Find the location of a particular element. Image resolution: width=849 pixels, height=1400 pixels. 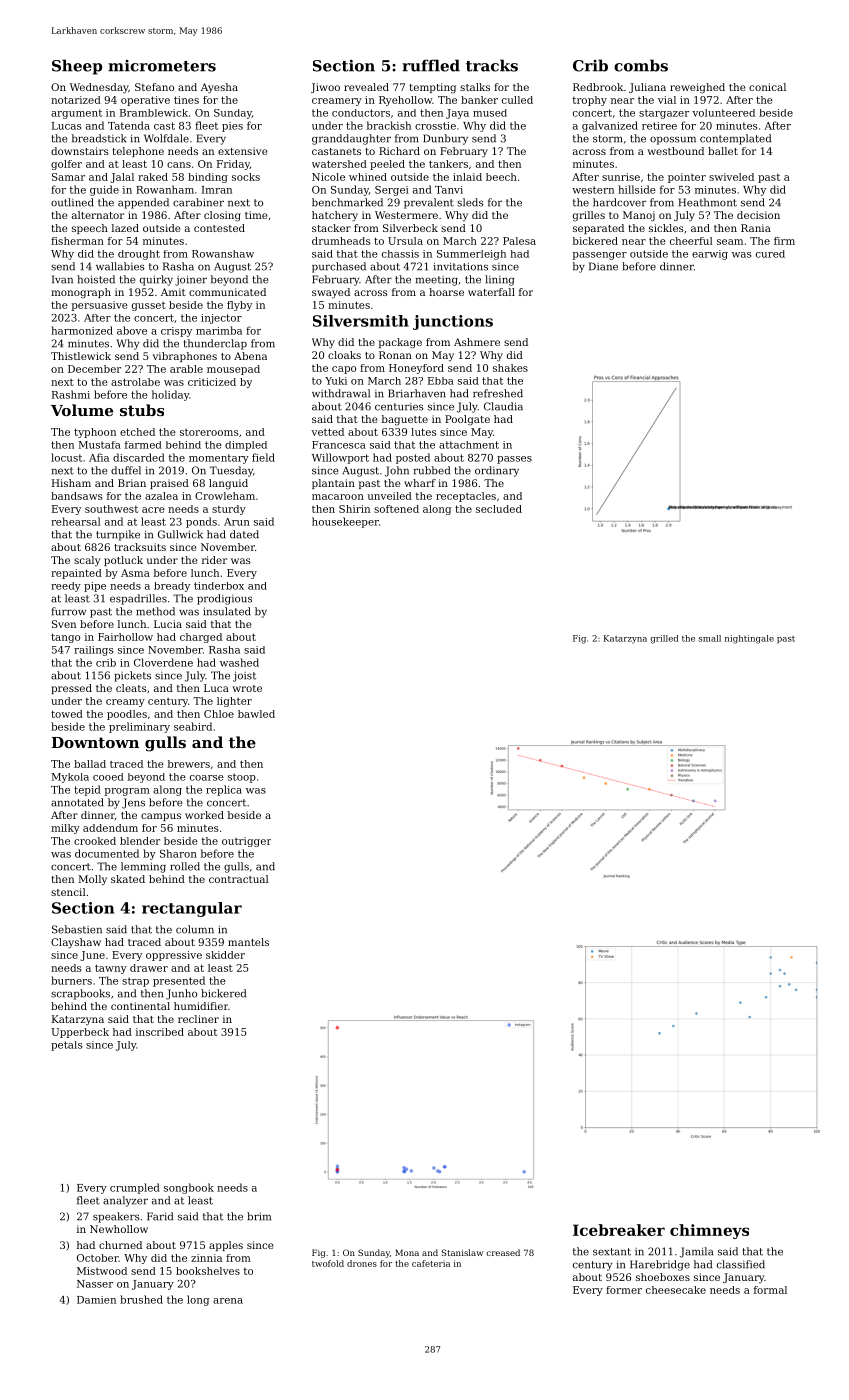

songbook is located at coordinates (189, 1188).
